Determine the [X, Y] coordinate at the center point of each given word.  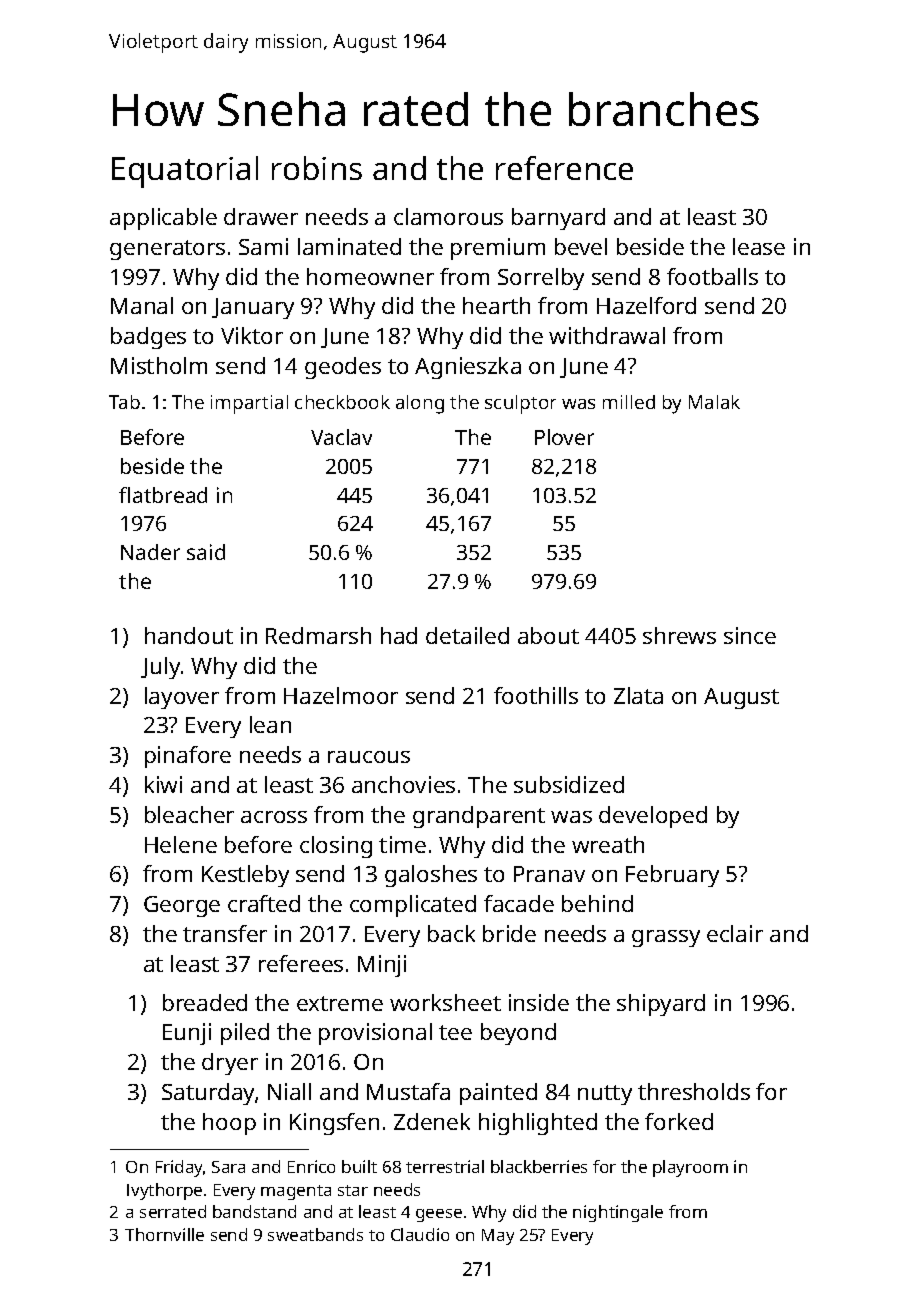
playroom [690, 1168]
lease [759, 246]
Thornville [164, 1234]
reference [564, 168]
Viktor [252, 335]
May [498, 1237]
